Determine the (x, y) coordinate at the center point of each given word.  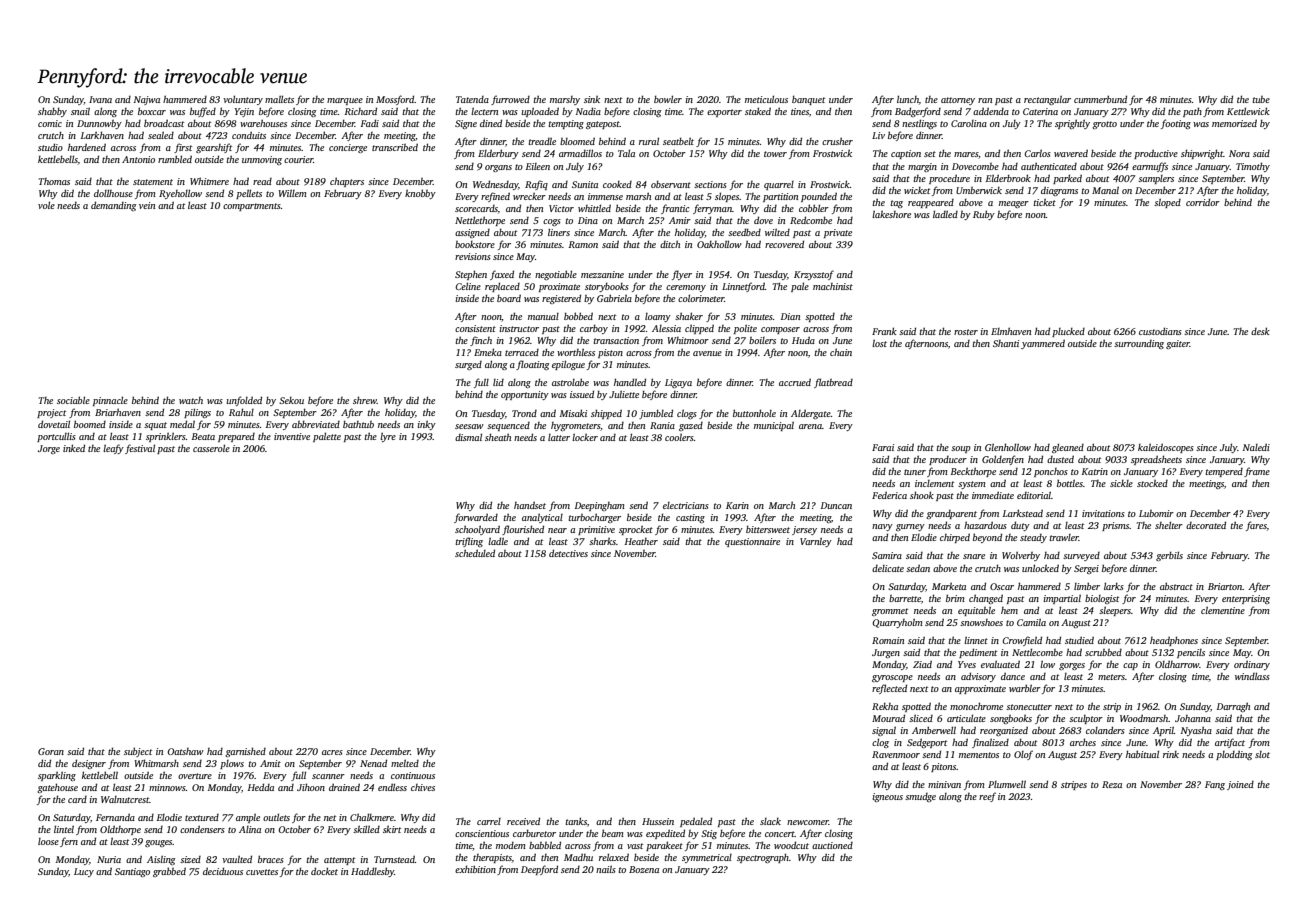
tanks (576, 821)
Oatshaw (185, 751)
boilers (762, 340)
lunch (908, 99)
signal (884, 731)
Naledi (1256, 447)
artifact (1230, 743)
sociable (73, 400)
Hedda (260, 787)
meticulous (766, 99)
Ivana (100, 99)
